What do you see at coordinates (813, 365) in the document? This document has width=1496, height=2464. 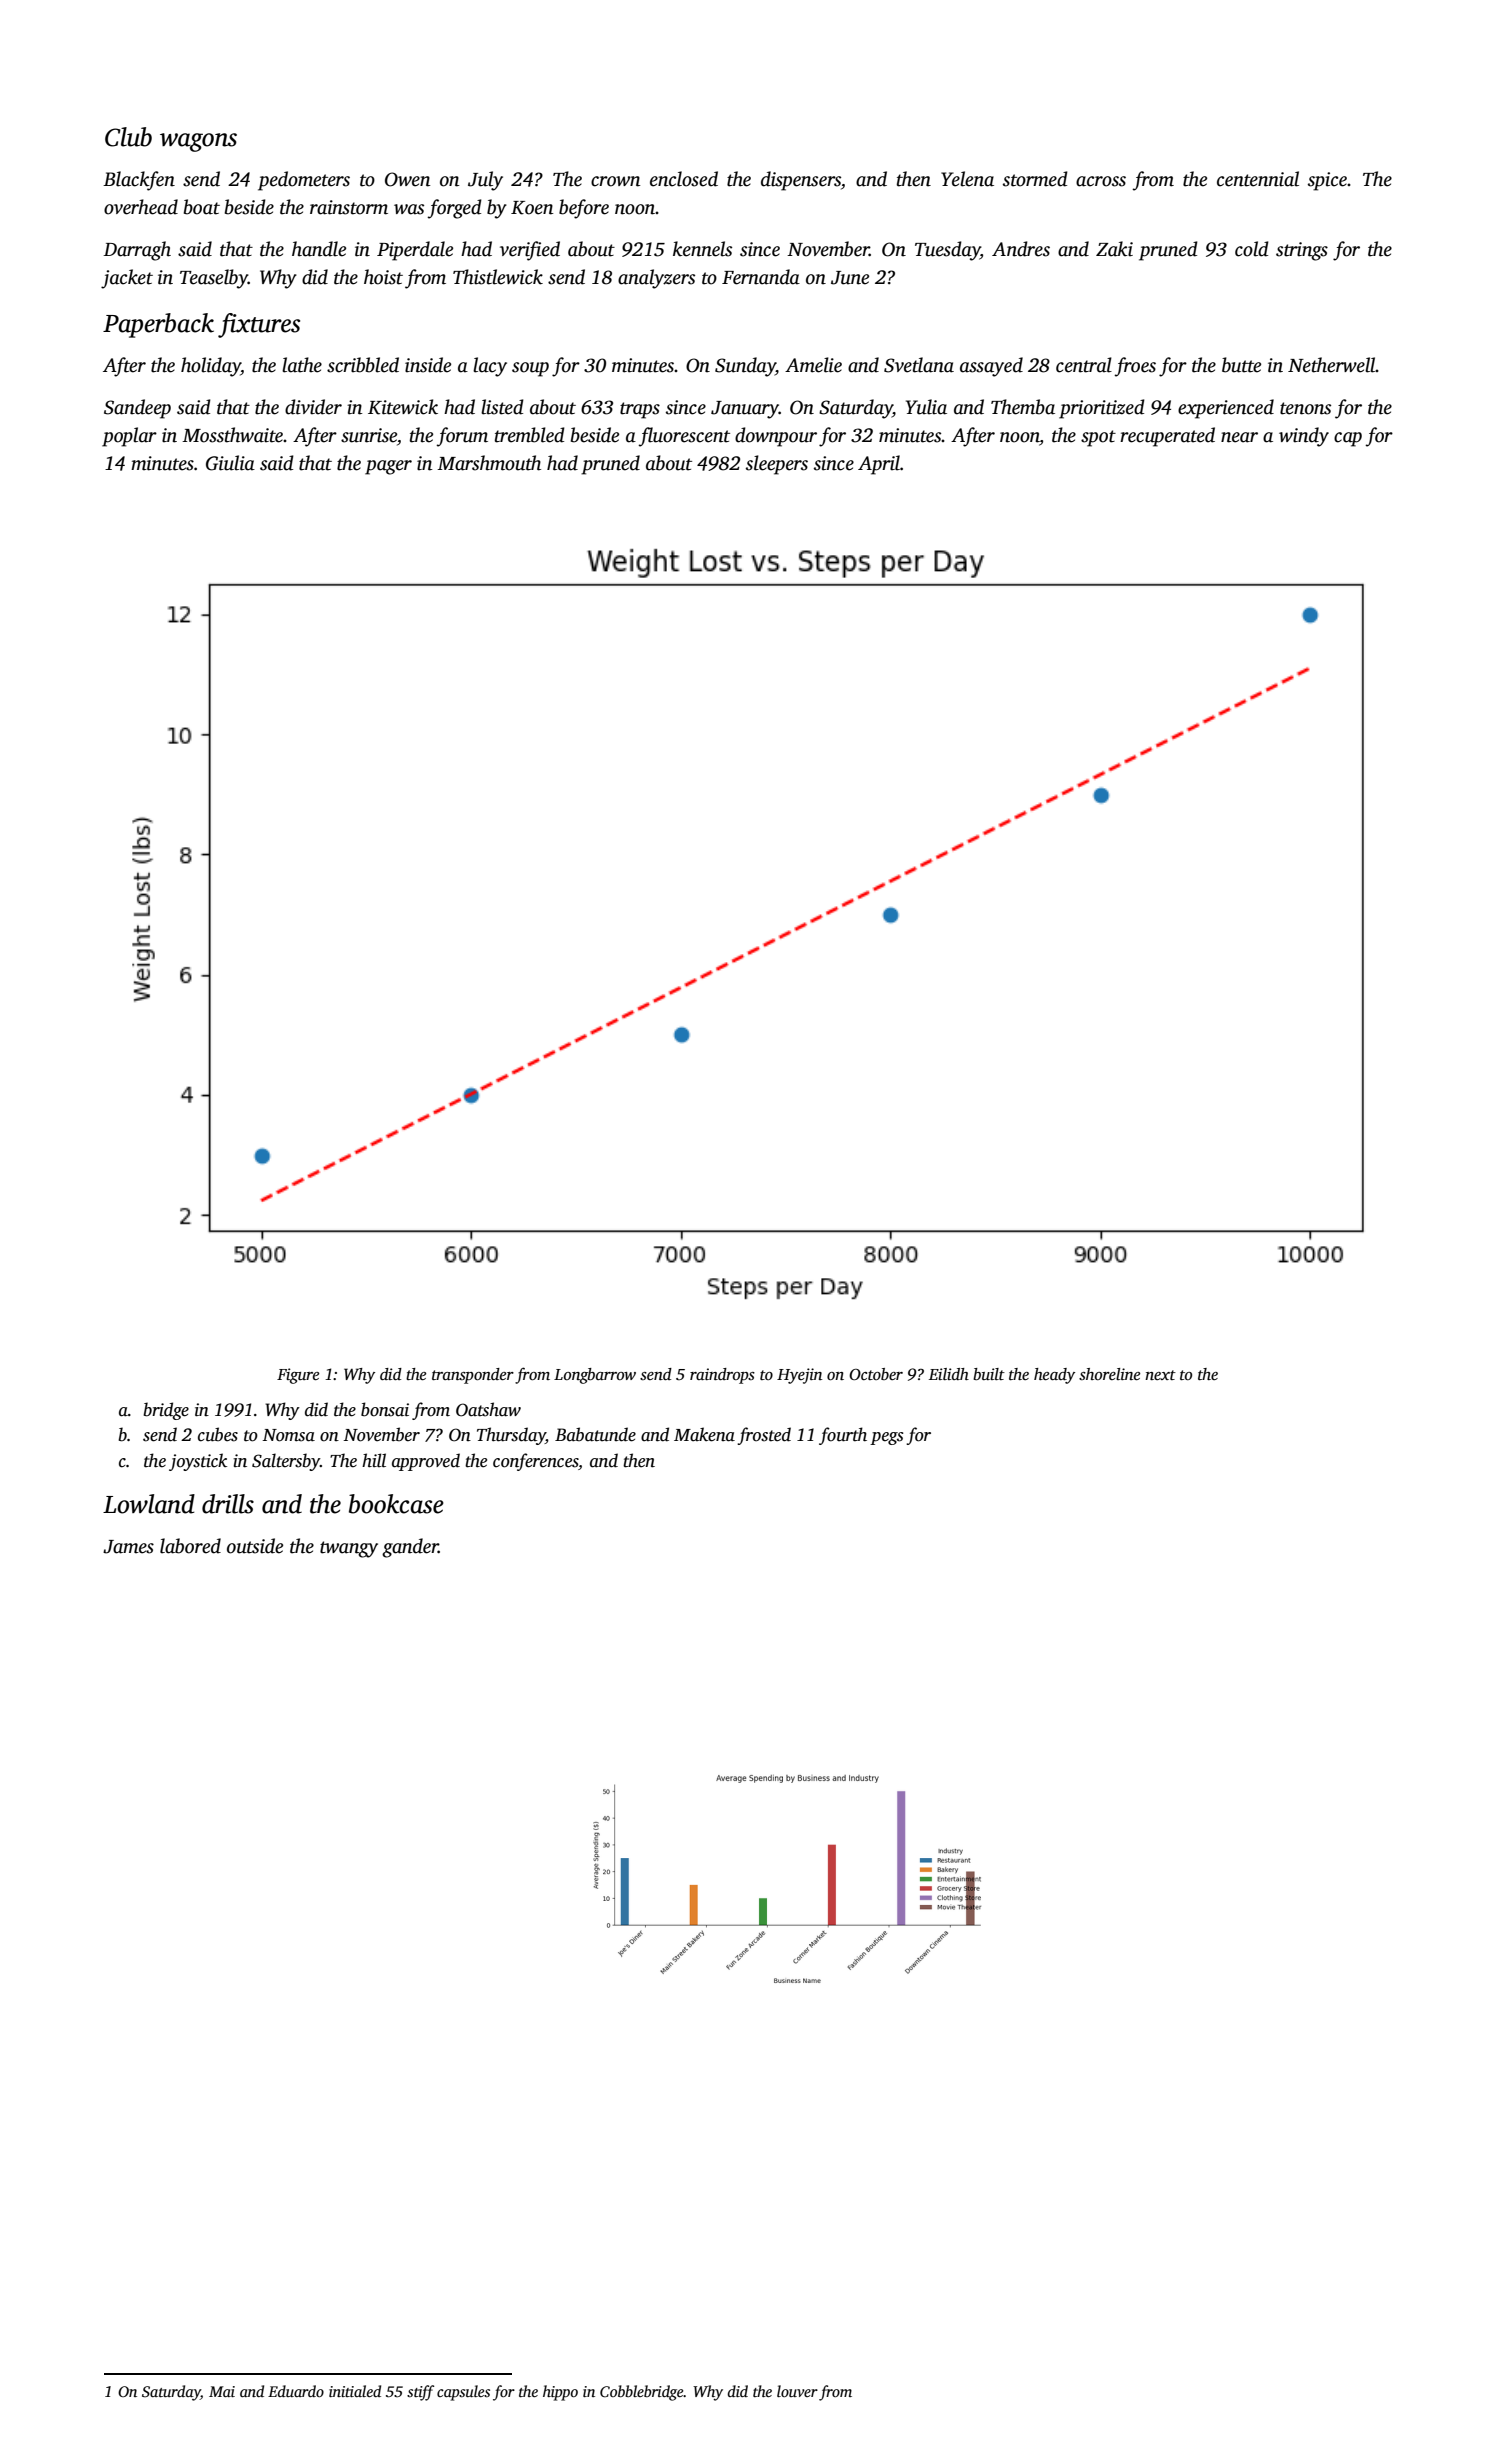 I see `Amelie` at bounding box center [813, 365].
